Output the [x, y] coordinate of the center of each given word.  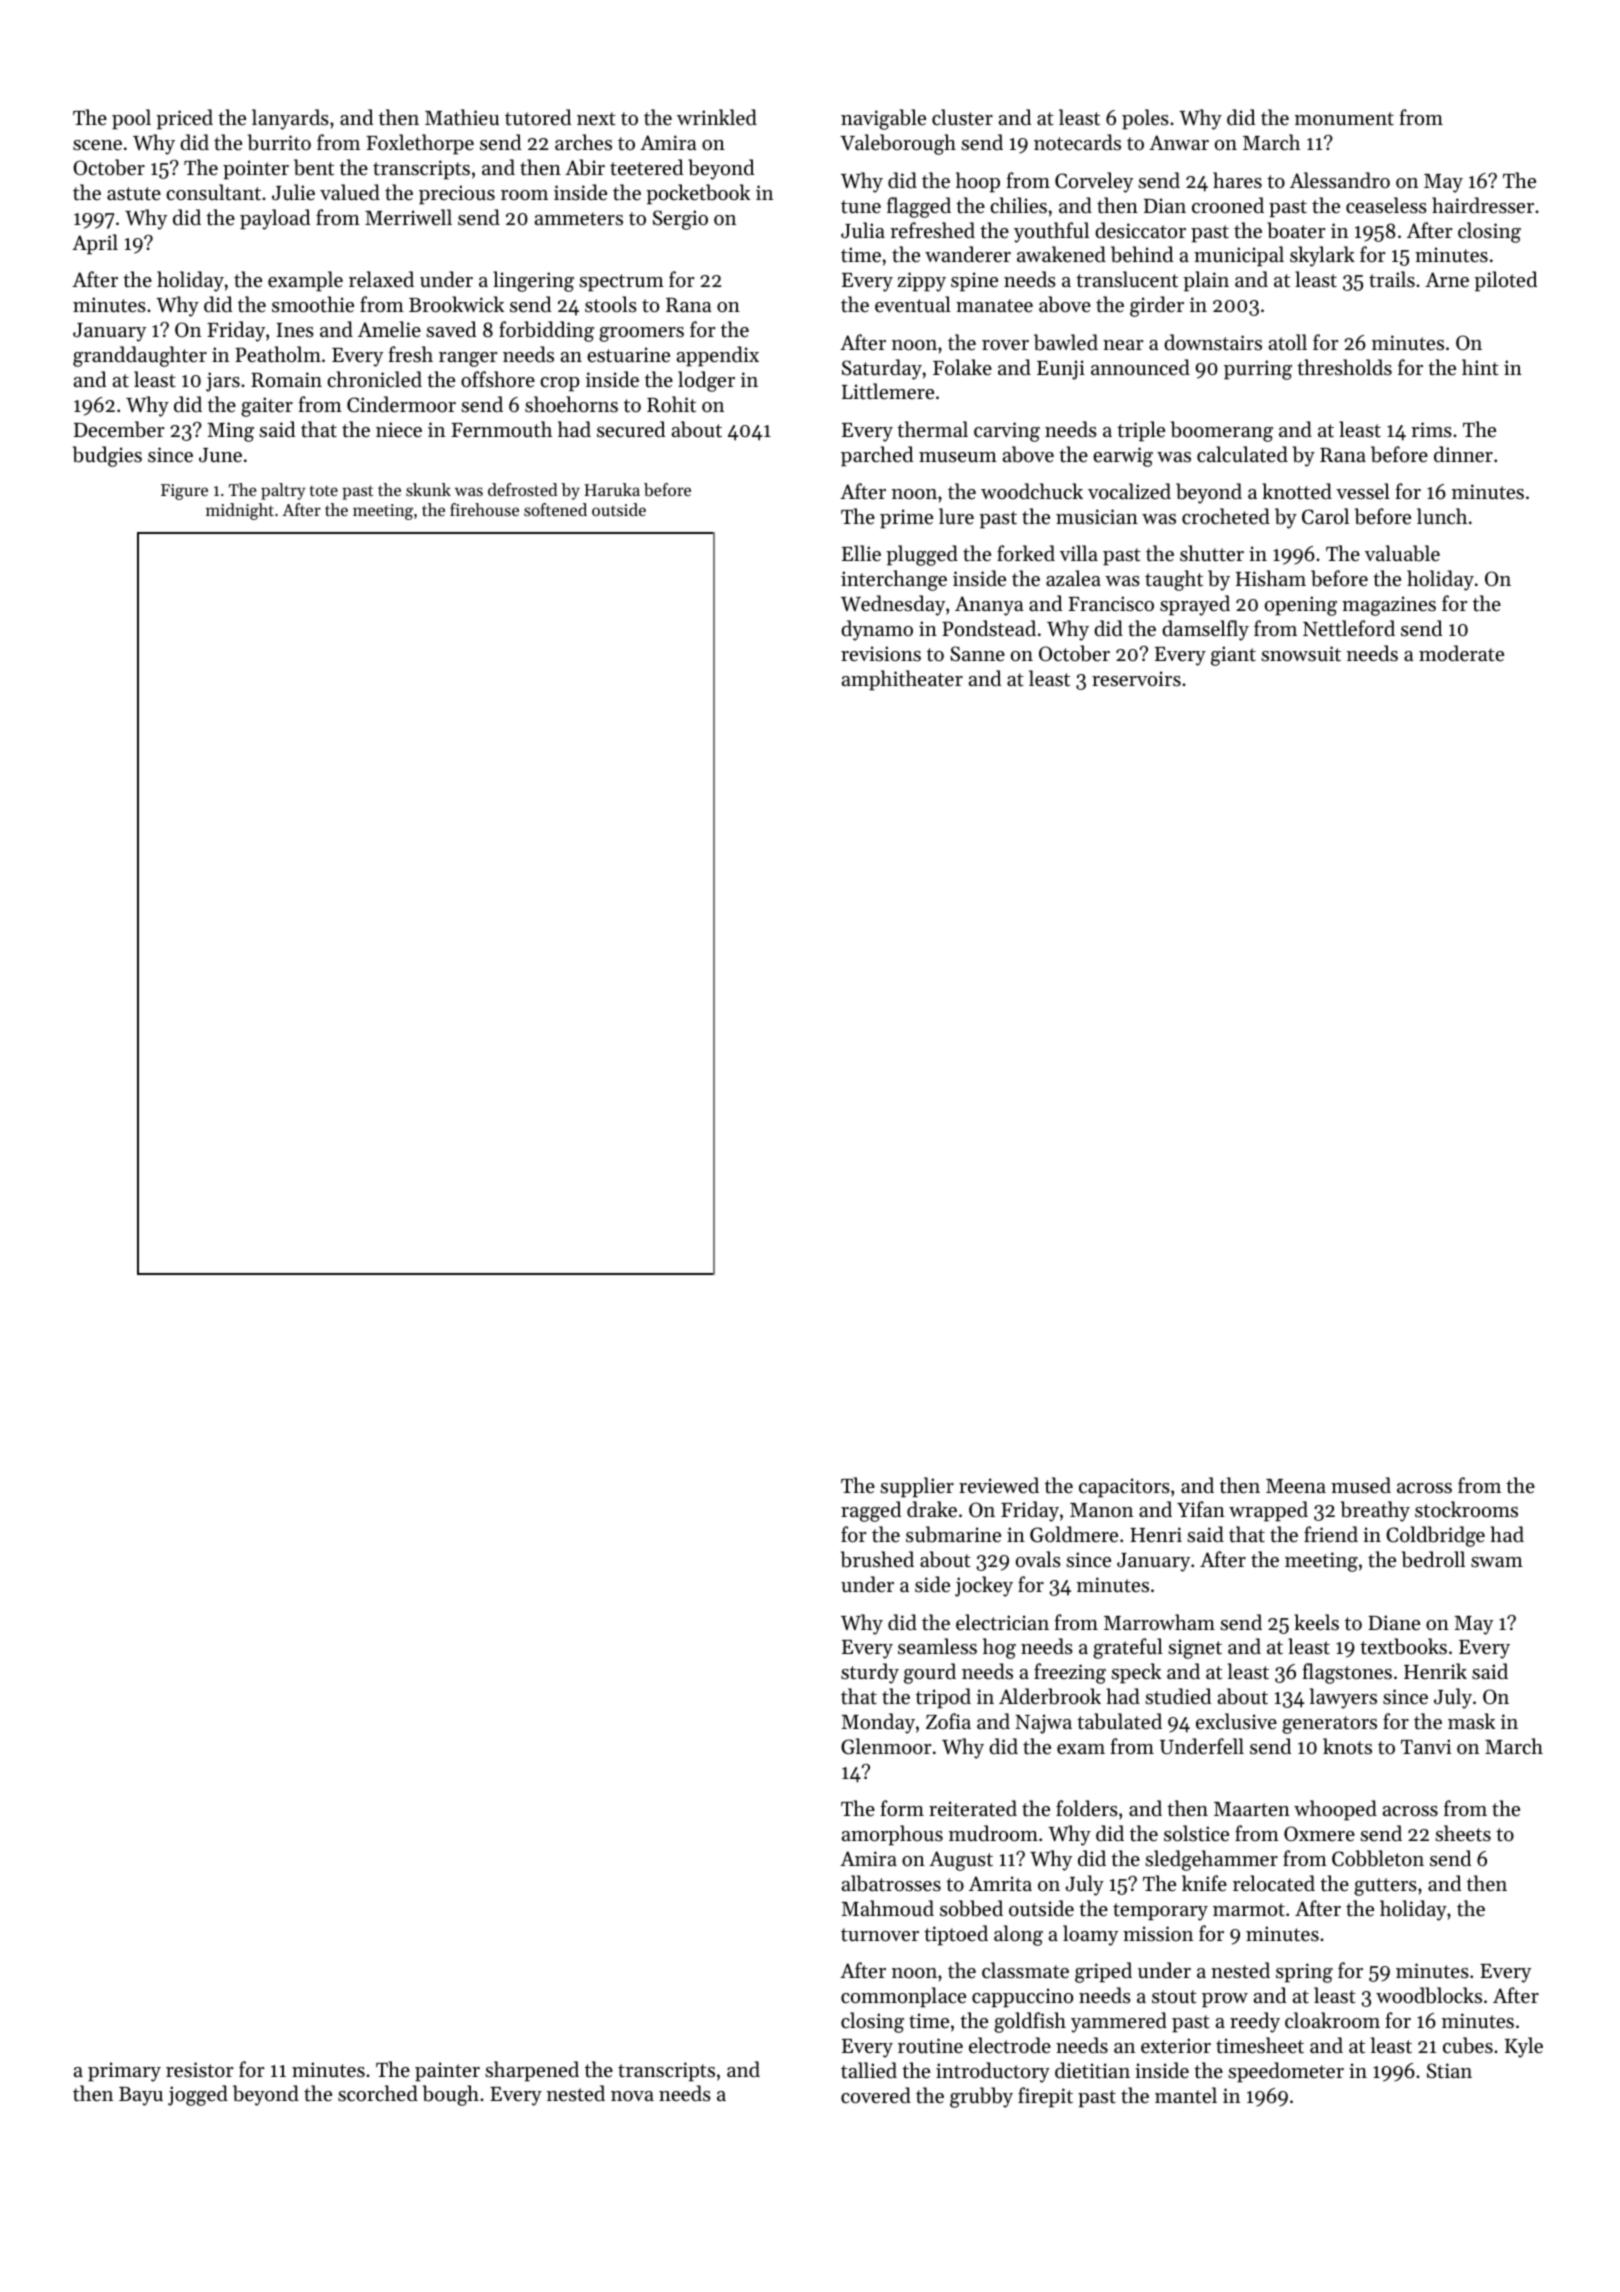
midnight [240, 511]
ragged [871, 1511]
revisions [881, 654]
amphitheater [902, 680]
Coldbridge [1435, 1536]
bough [451, 2095]
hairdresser [1483, 205]
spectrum [621, 283]
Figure [184, 492]
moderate [1461, 653]
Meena [1296, 1486]
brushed [877, 1559]
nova [632, 2096]
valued [350, 192]
